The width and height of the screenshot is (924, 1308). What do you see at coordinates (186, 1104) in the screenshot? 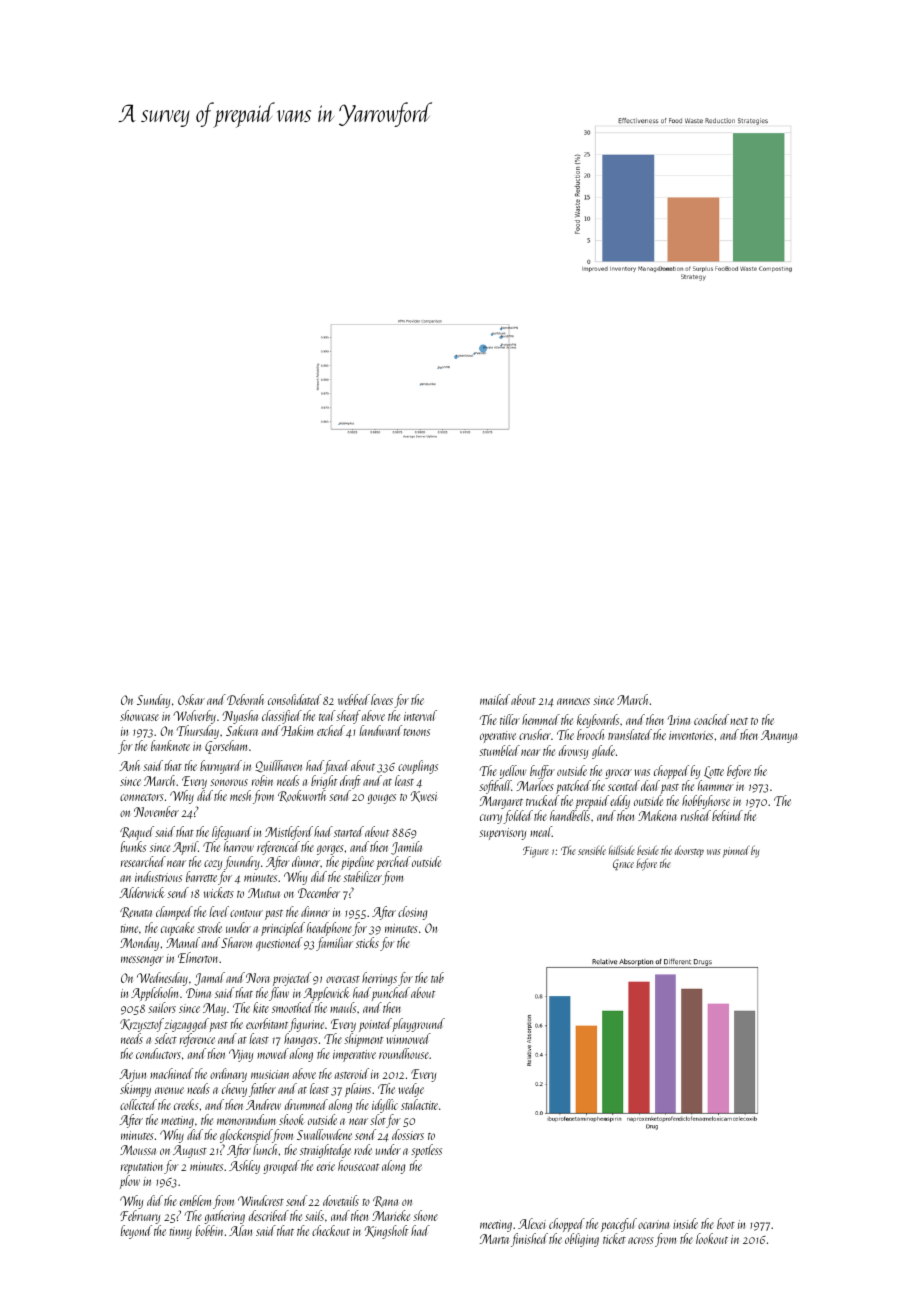
I see `creeks` at bounding box center [186, 1104].
